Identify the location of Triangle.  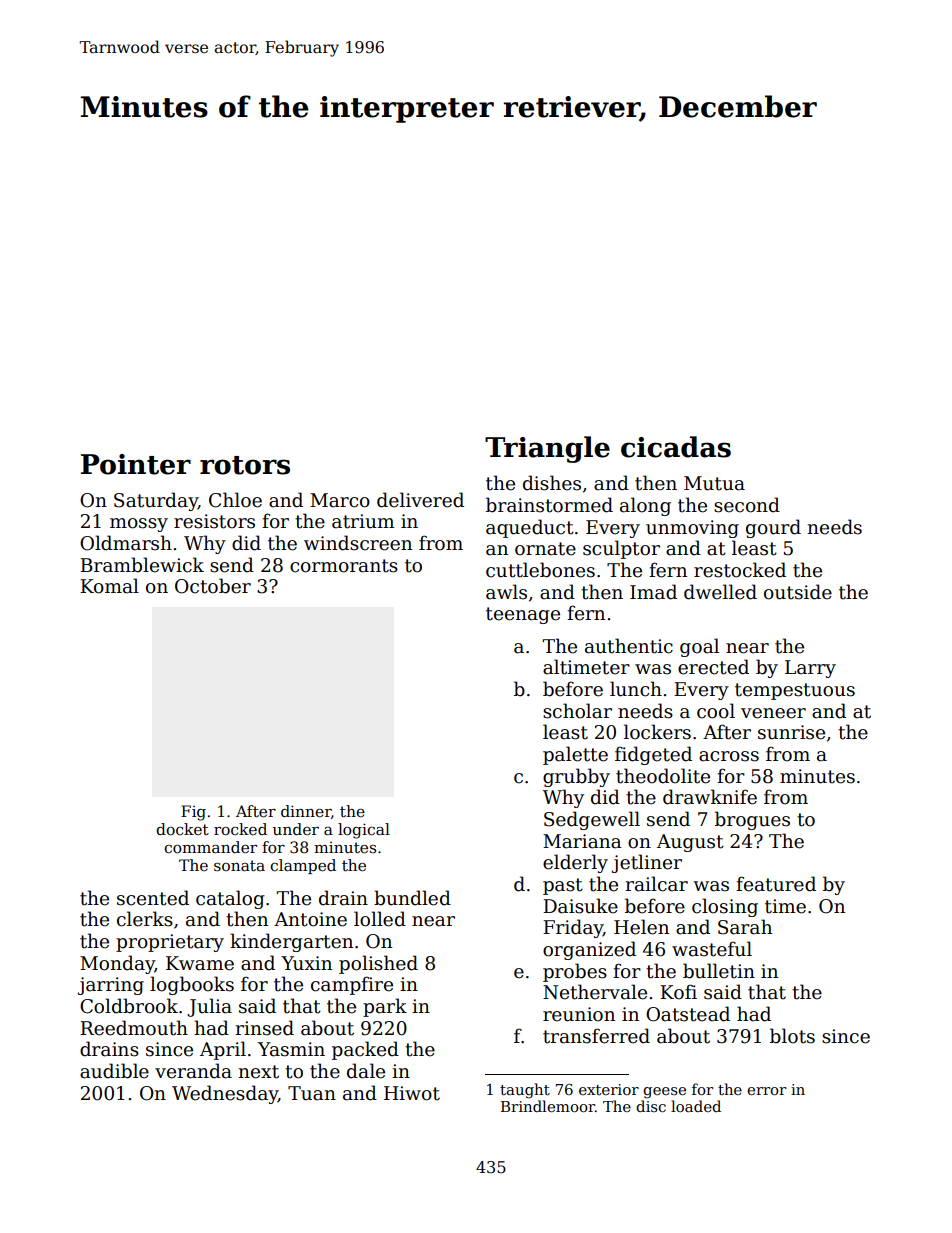
(547, 449).
